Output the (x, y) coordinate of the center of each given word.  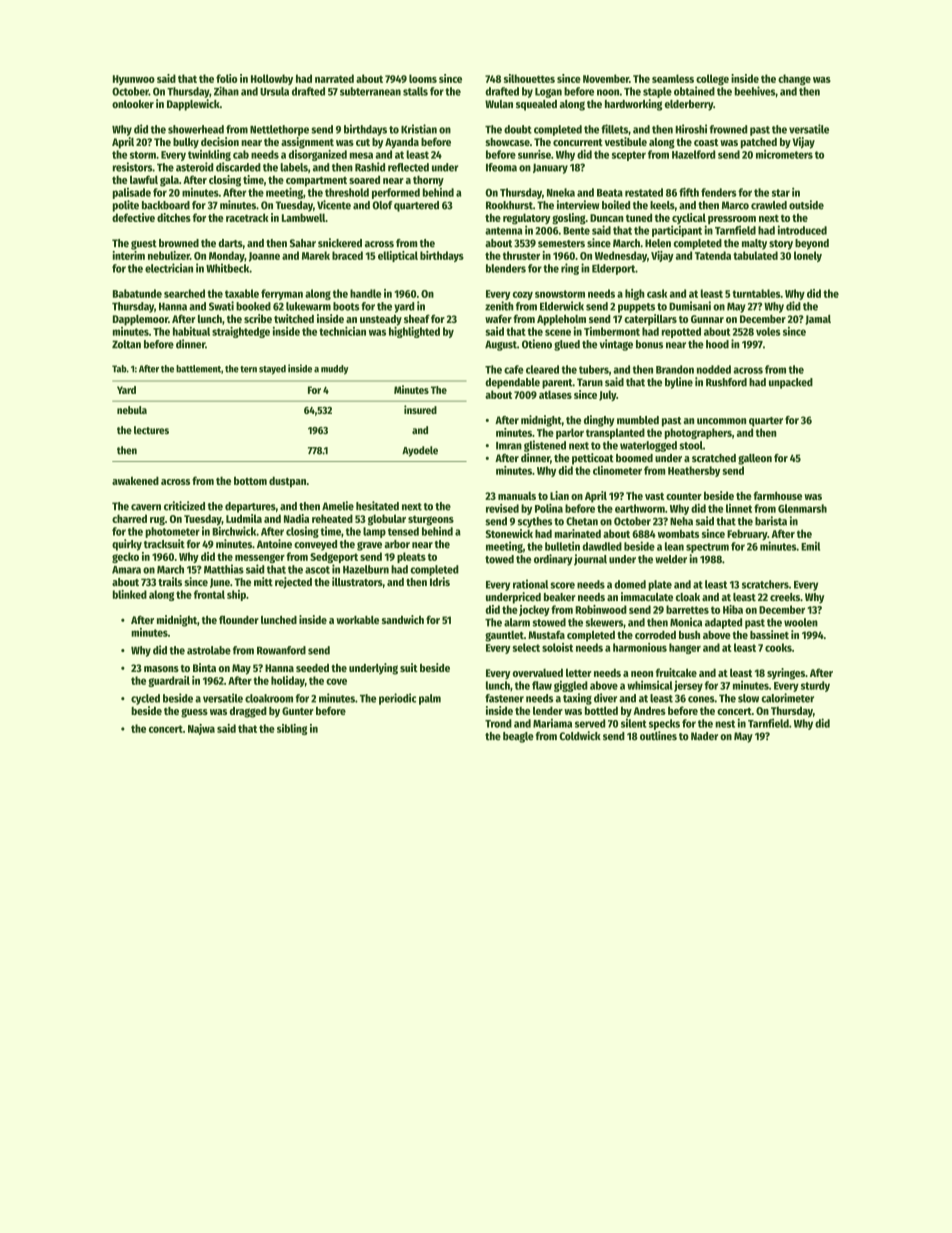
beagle (518, 737)
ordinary (553, 560)
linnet (739, 508)
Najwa (201, 729)
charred (129, 518)
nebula (132, 410)
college (712, 79)
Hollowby (272, 79)
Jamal (818, 320)
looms (423, 78)
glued (567, 345)
